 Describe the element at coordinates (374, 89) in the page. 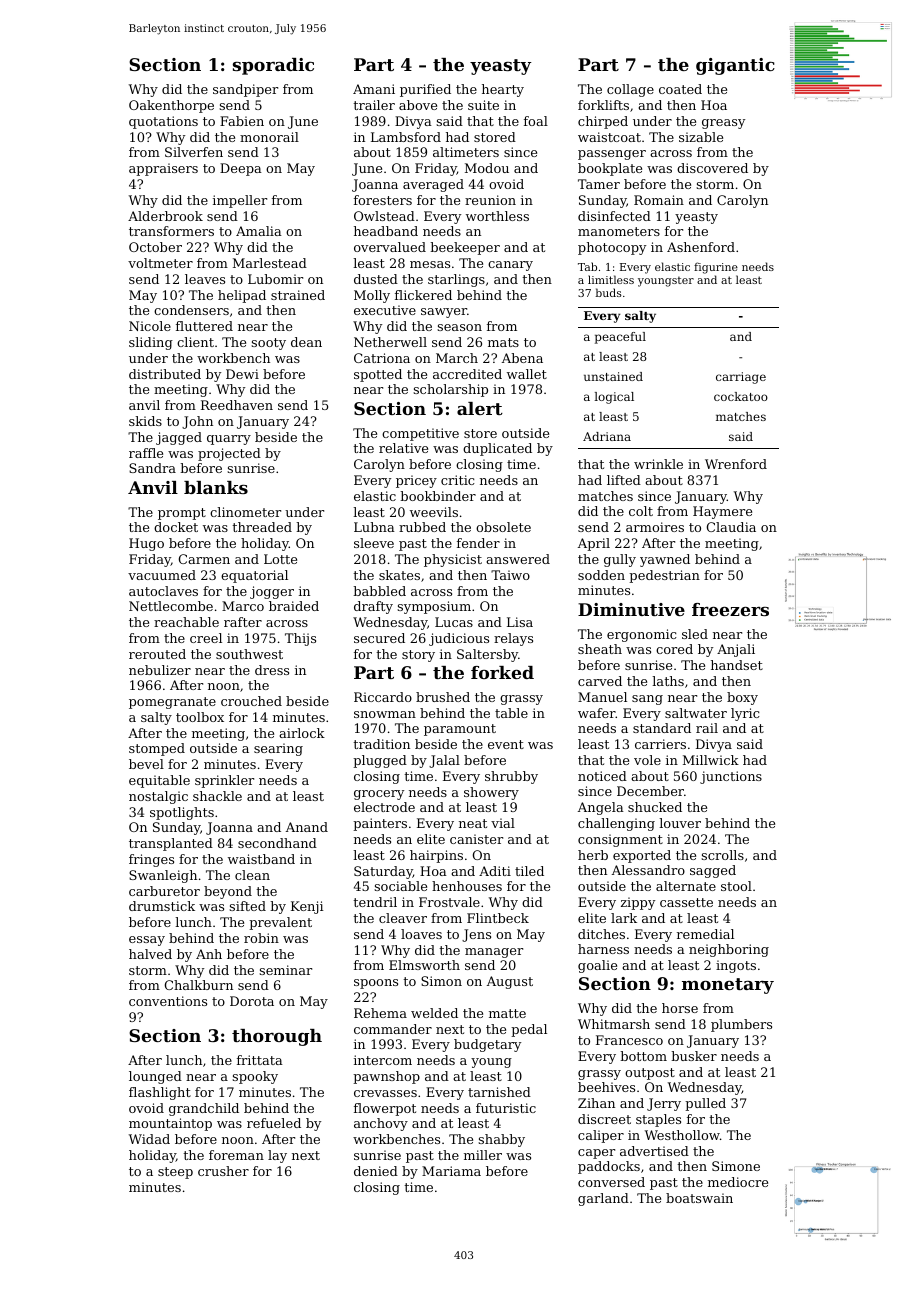

I see `Amani` at that location.
